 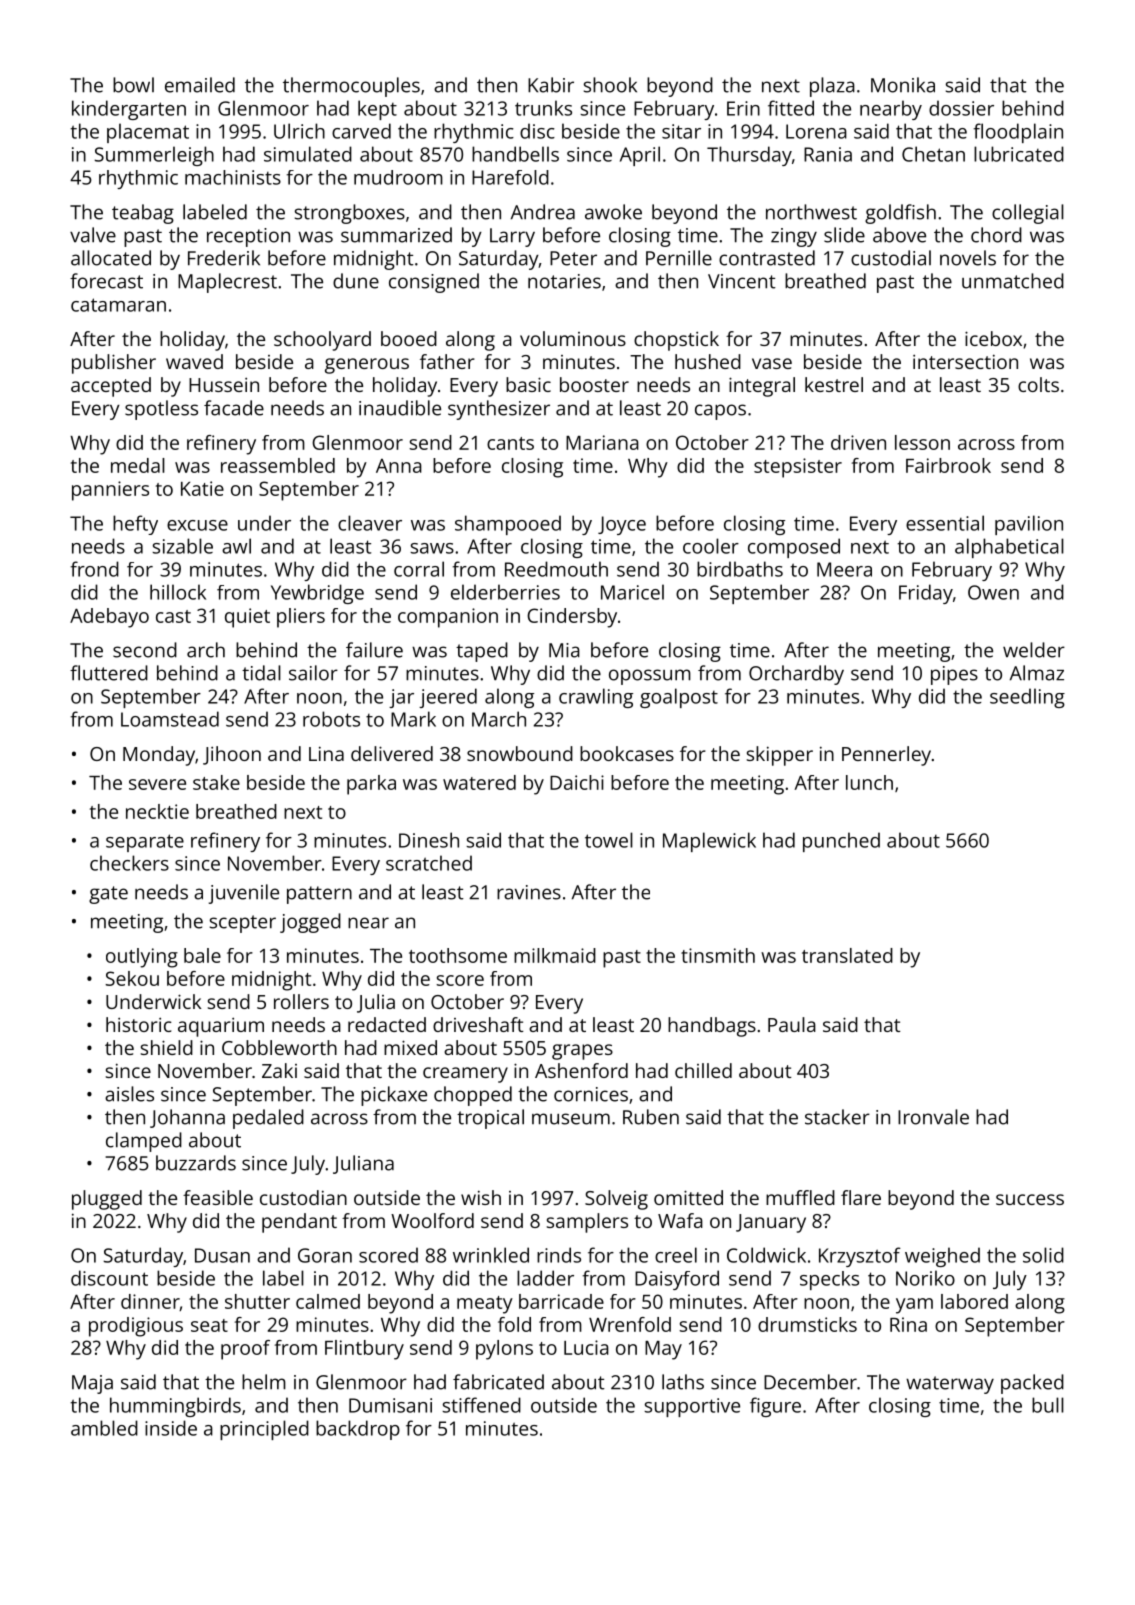 I want to click on northwest, so click(x=811, y=212).
